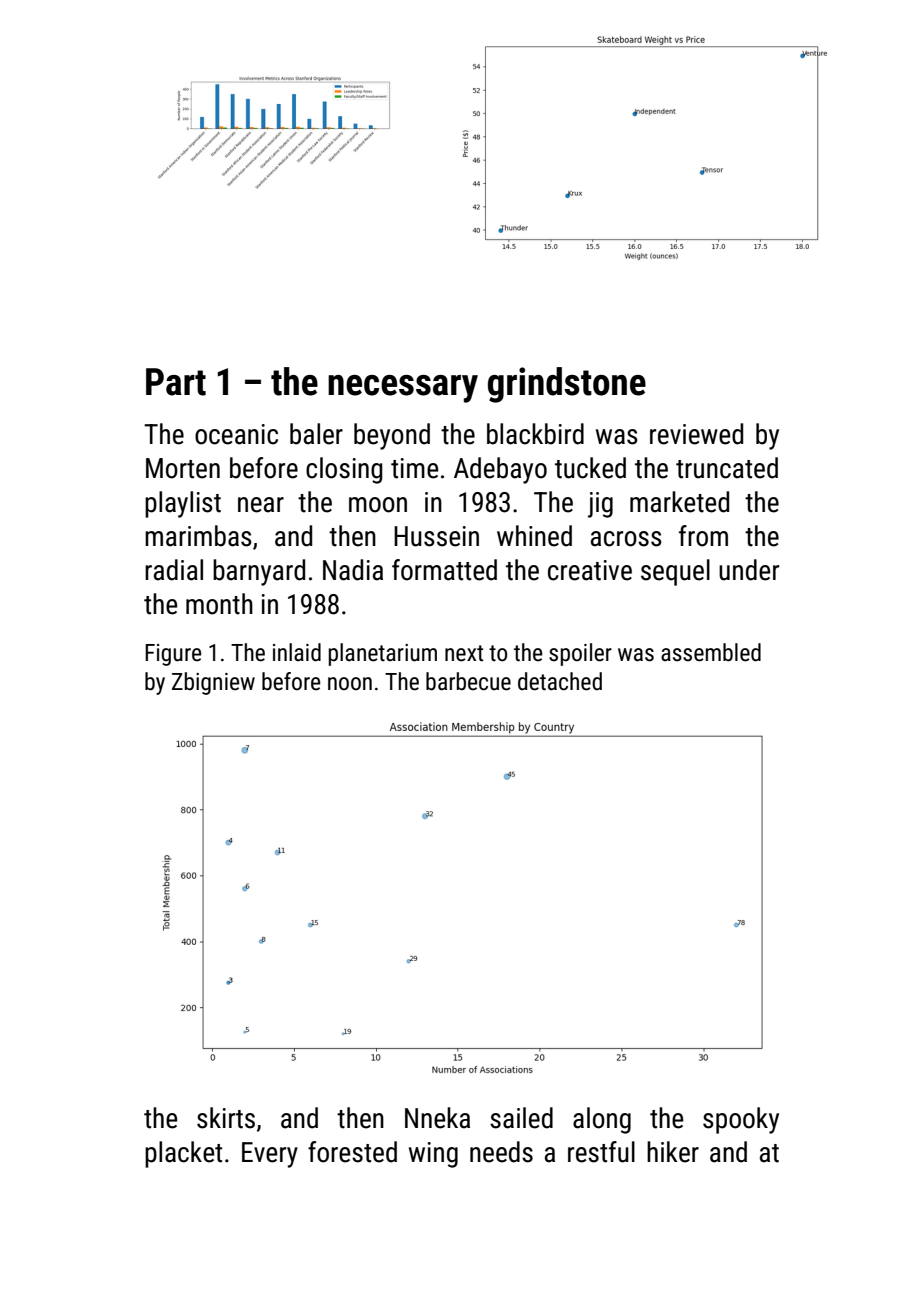 The height and width of the page is (1311, 924). I want to click on tucked, so click(590, 468).
